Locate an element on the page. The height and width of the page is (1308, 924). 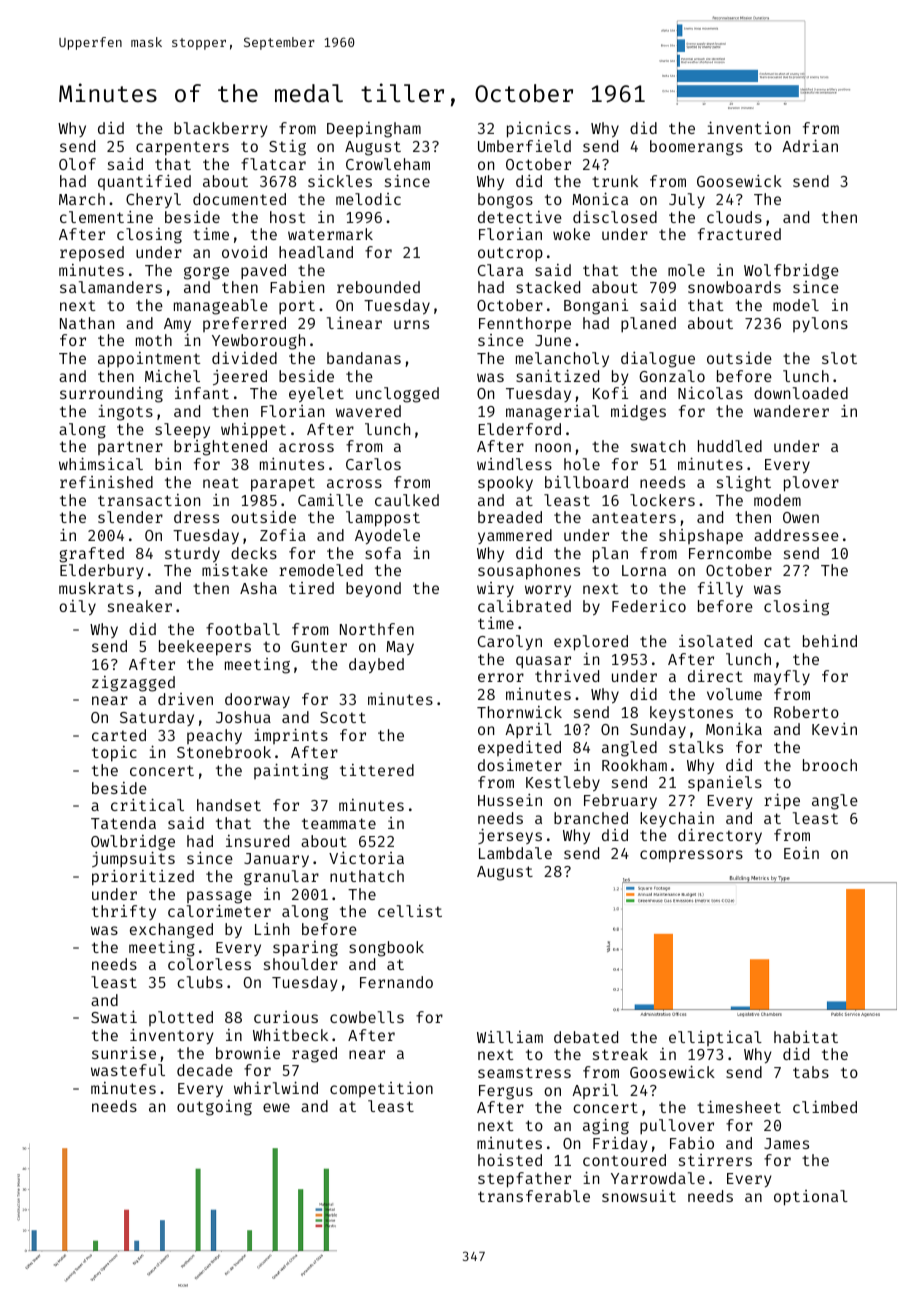
Umberfield is located at coordinates (524, 146).
